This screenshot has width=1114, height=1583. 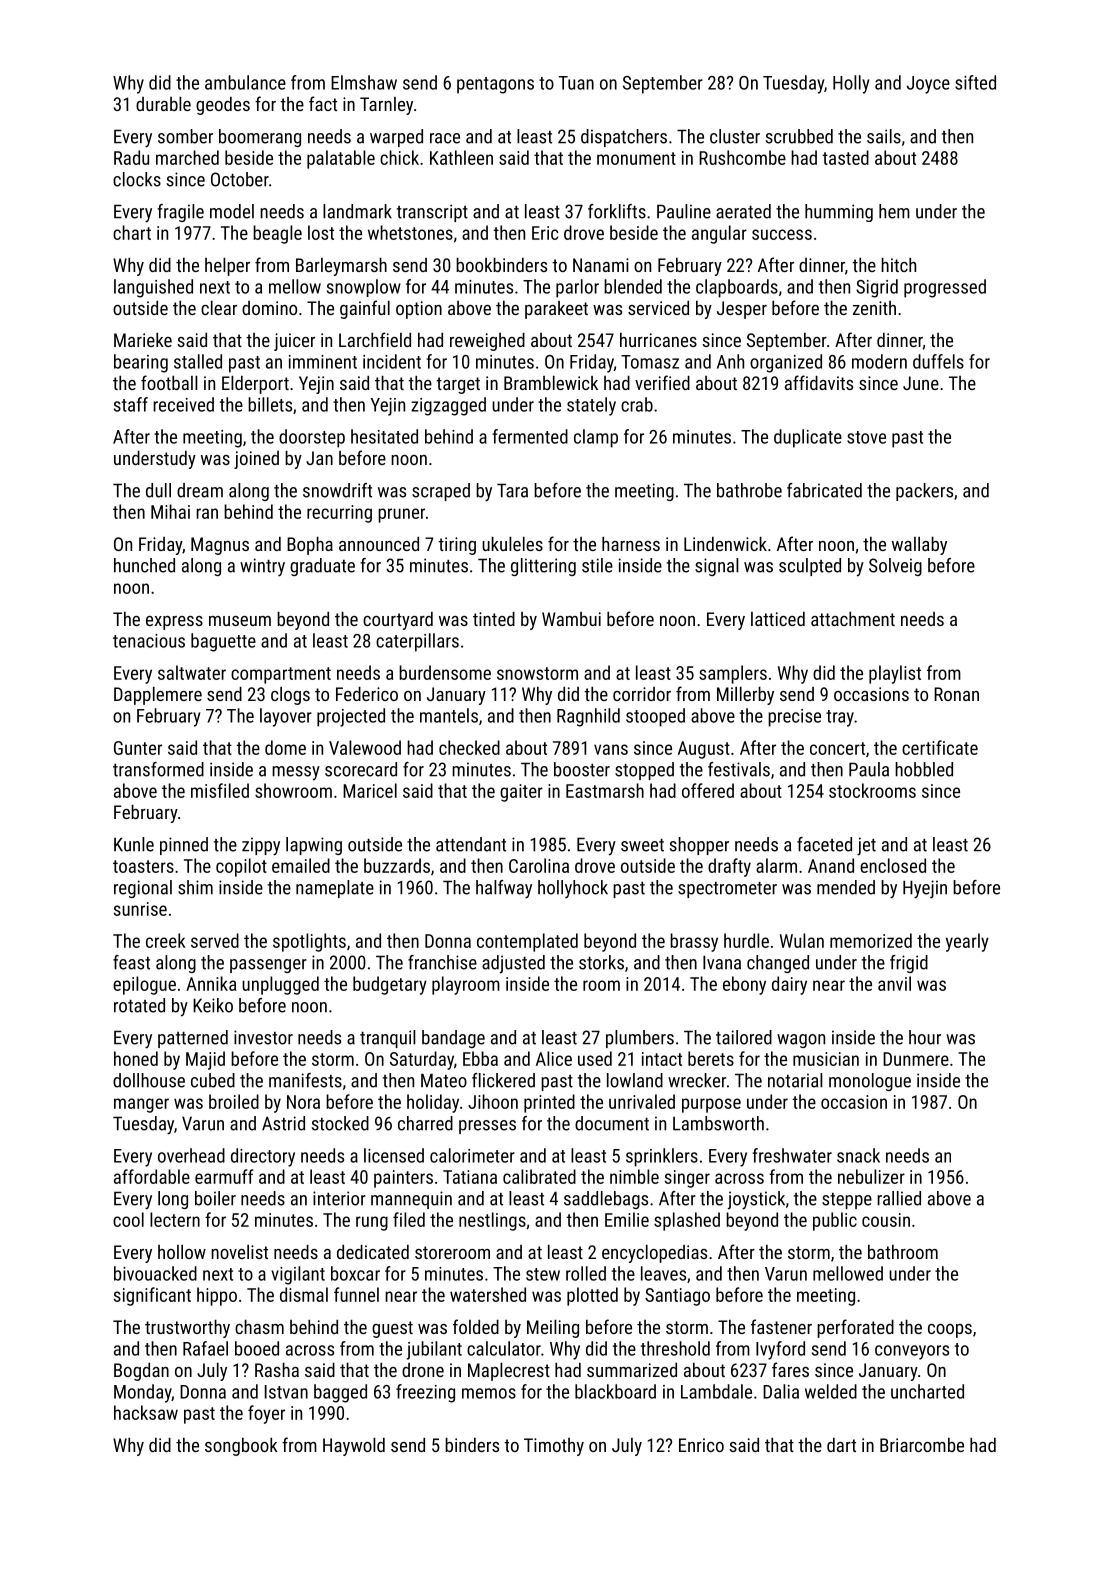 I want to click on progressed, so click(x=945, y=288).
